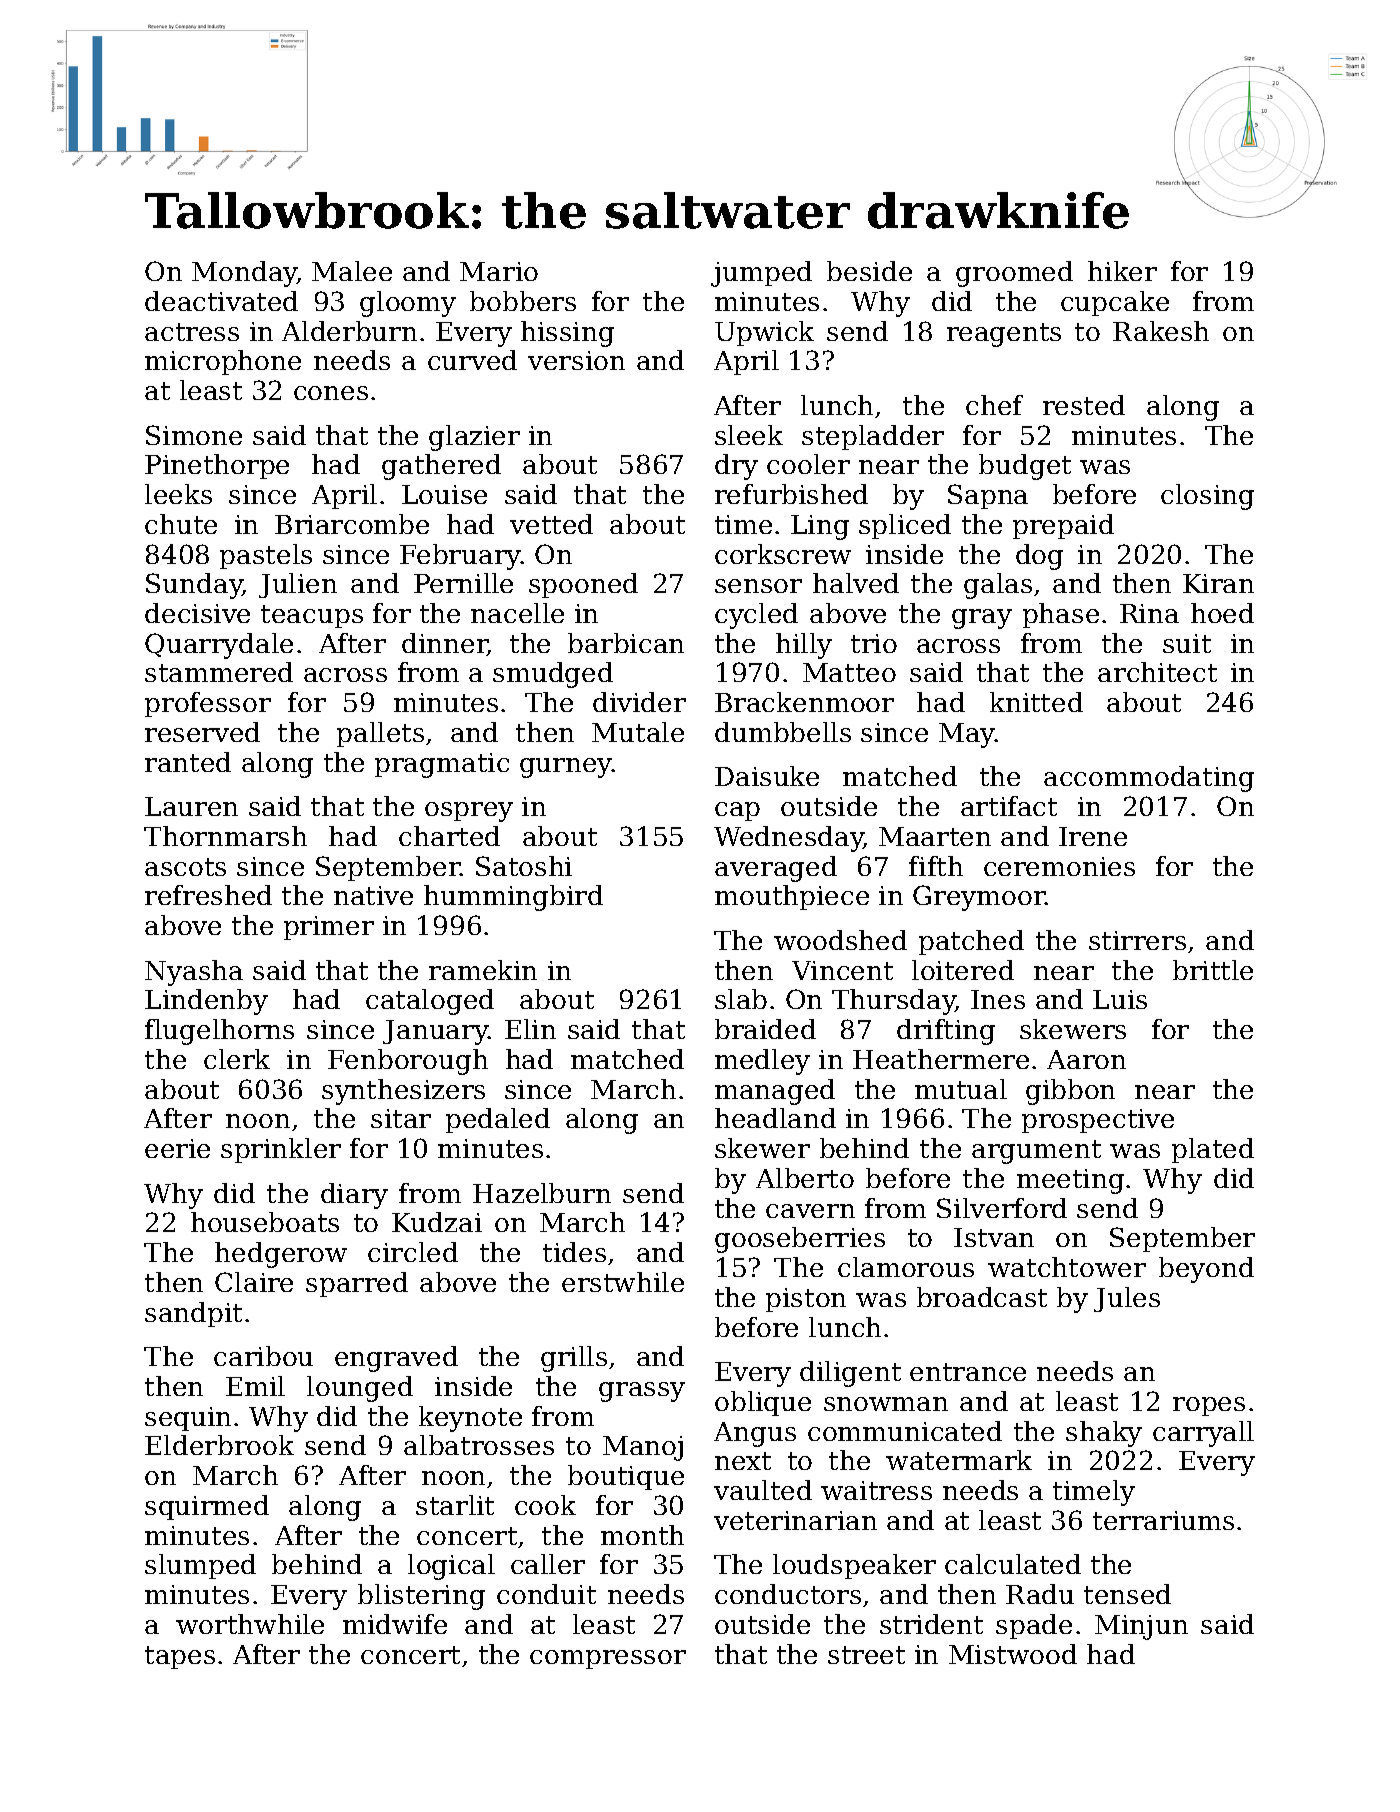 This screenshot has width=1400, height=1812. What do you see at coordinates (608, 1659) in the screenshot?
I see `compressor` at bounding box center [608, 1659].
